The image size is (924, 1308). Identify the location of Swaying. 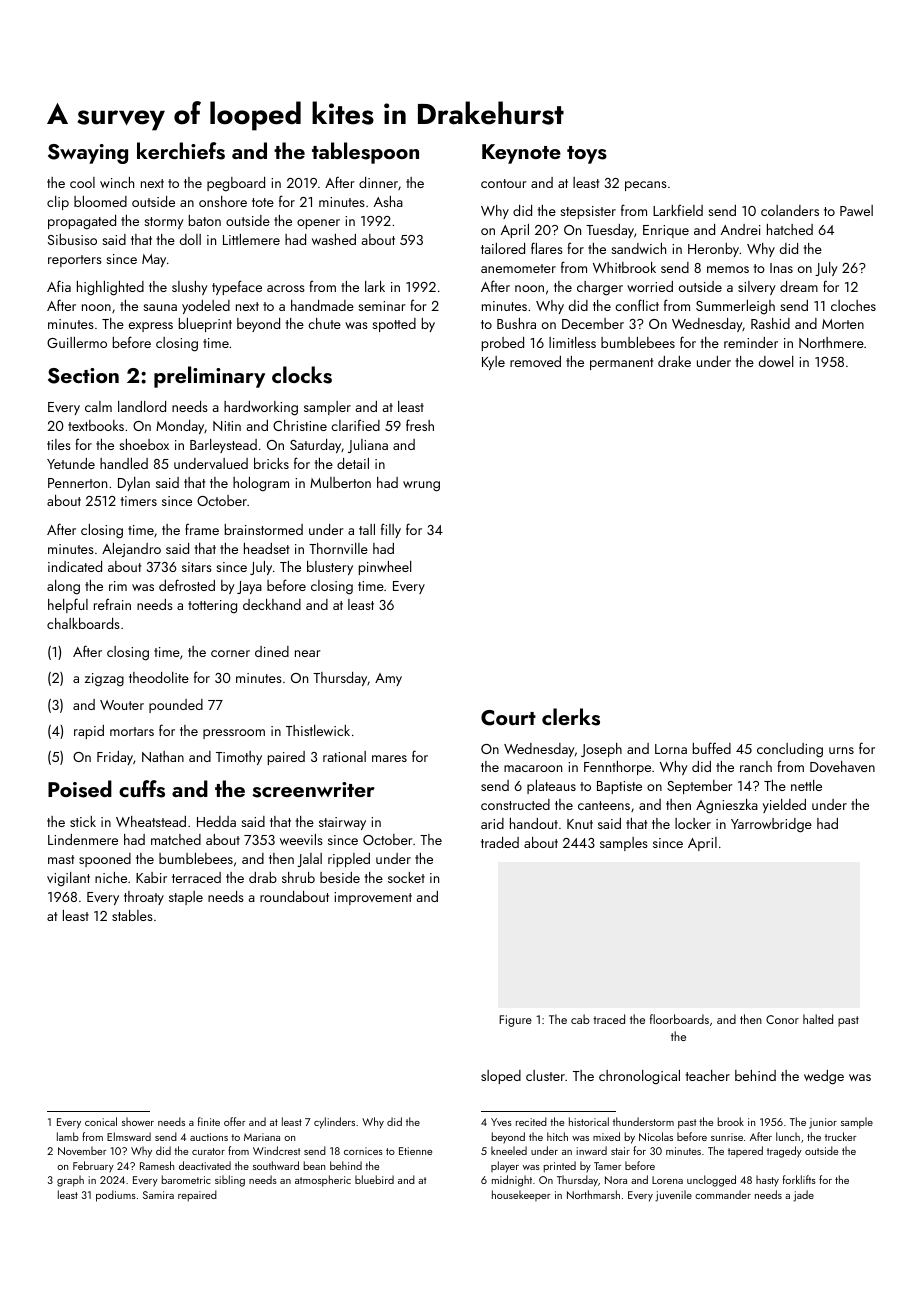
(88, 154).
